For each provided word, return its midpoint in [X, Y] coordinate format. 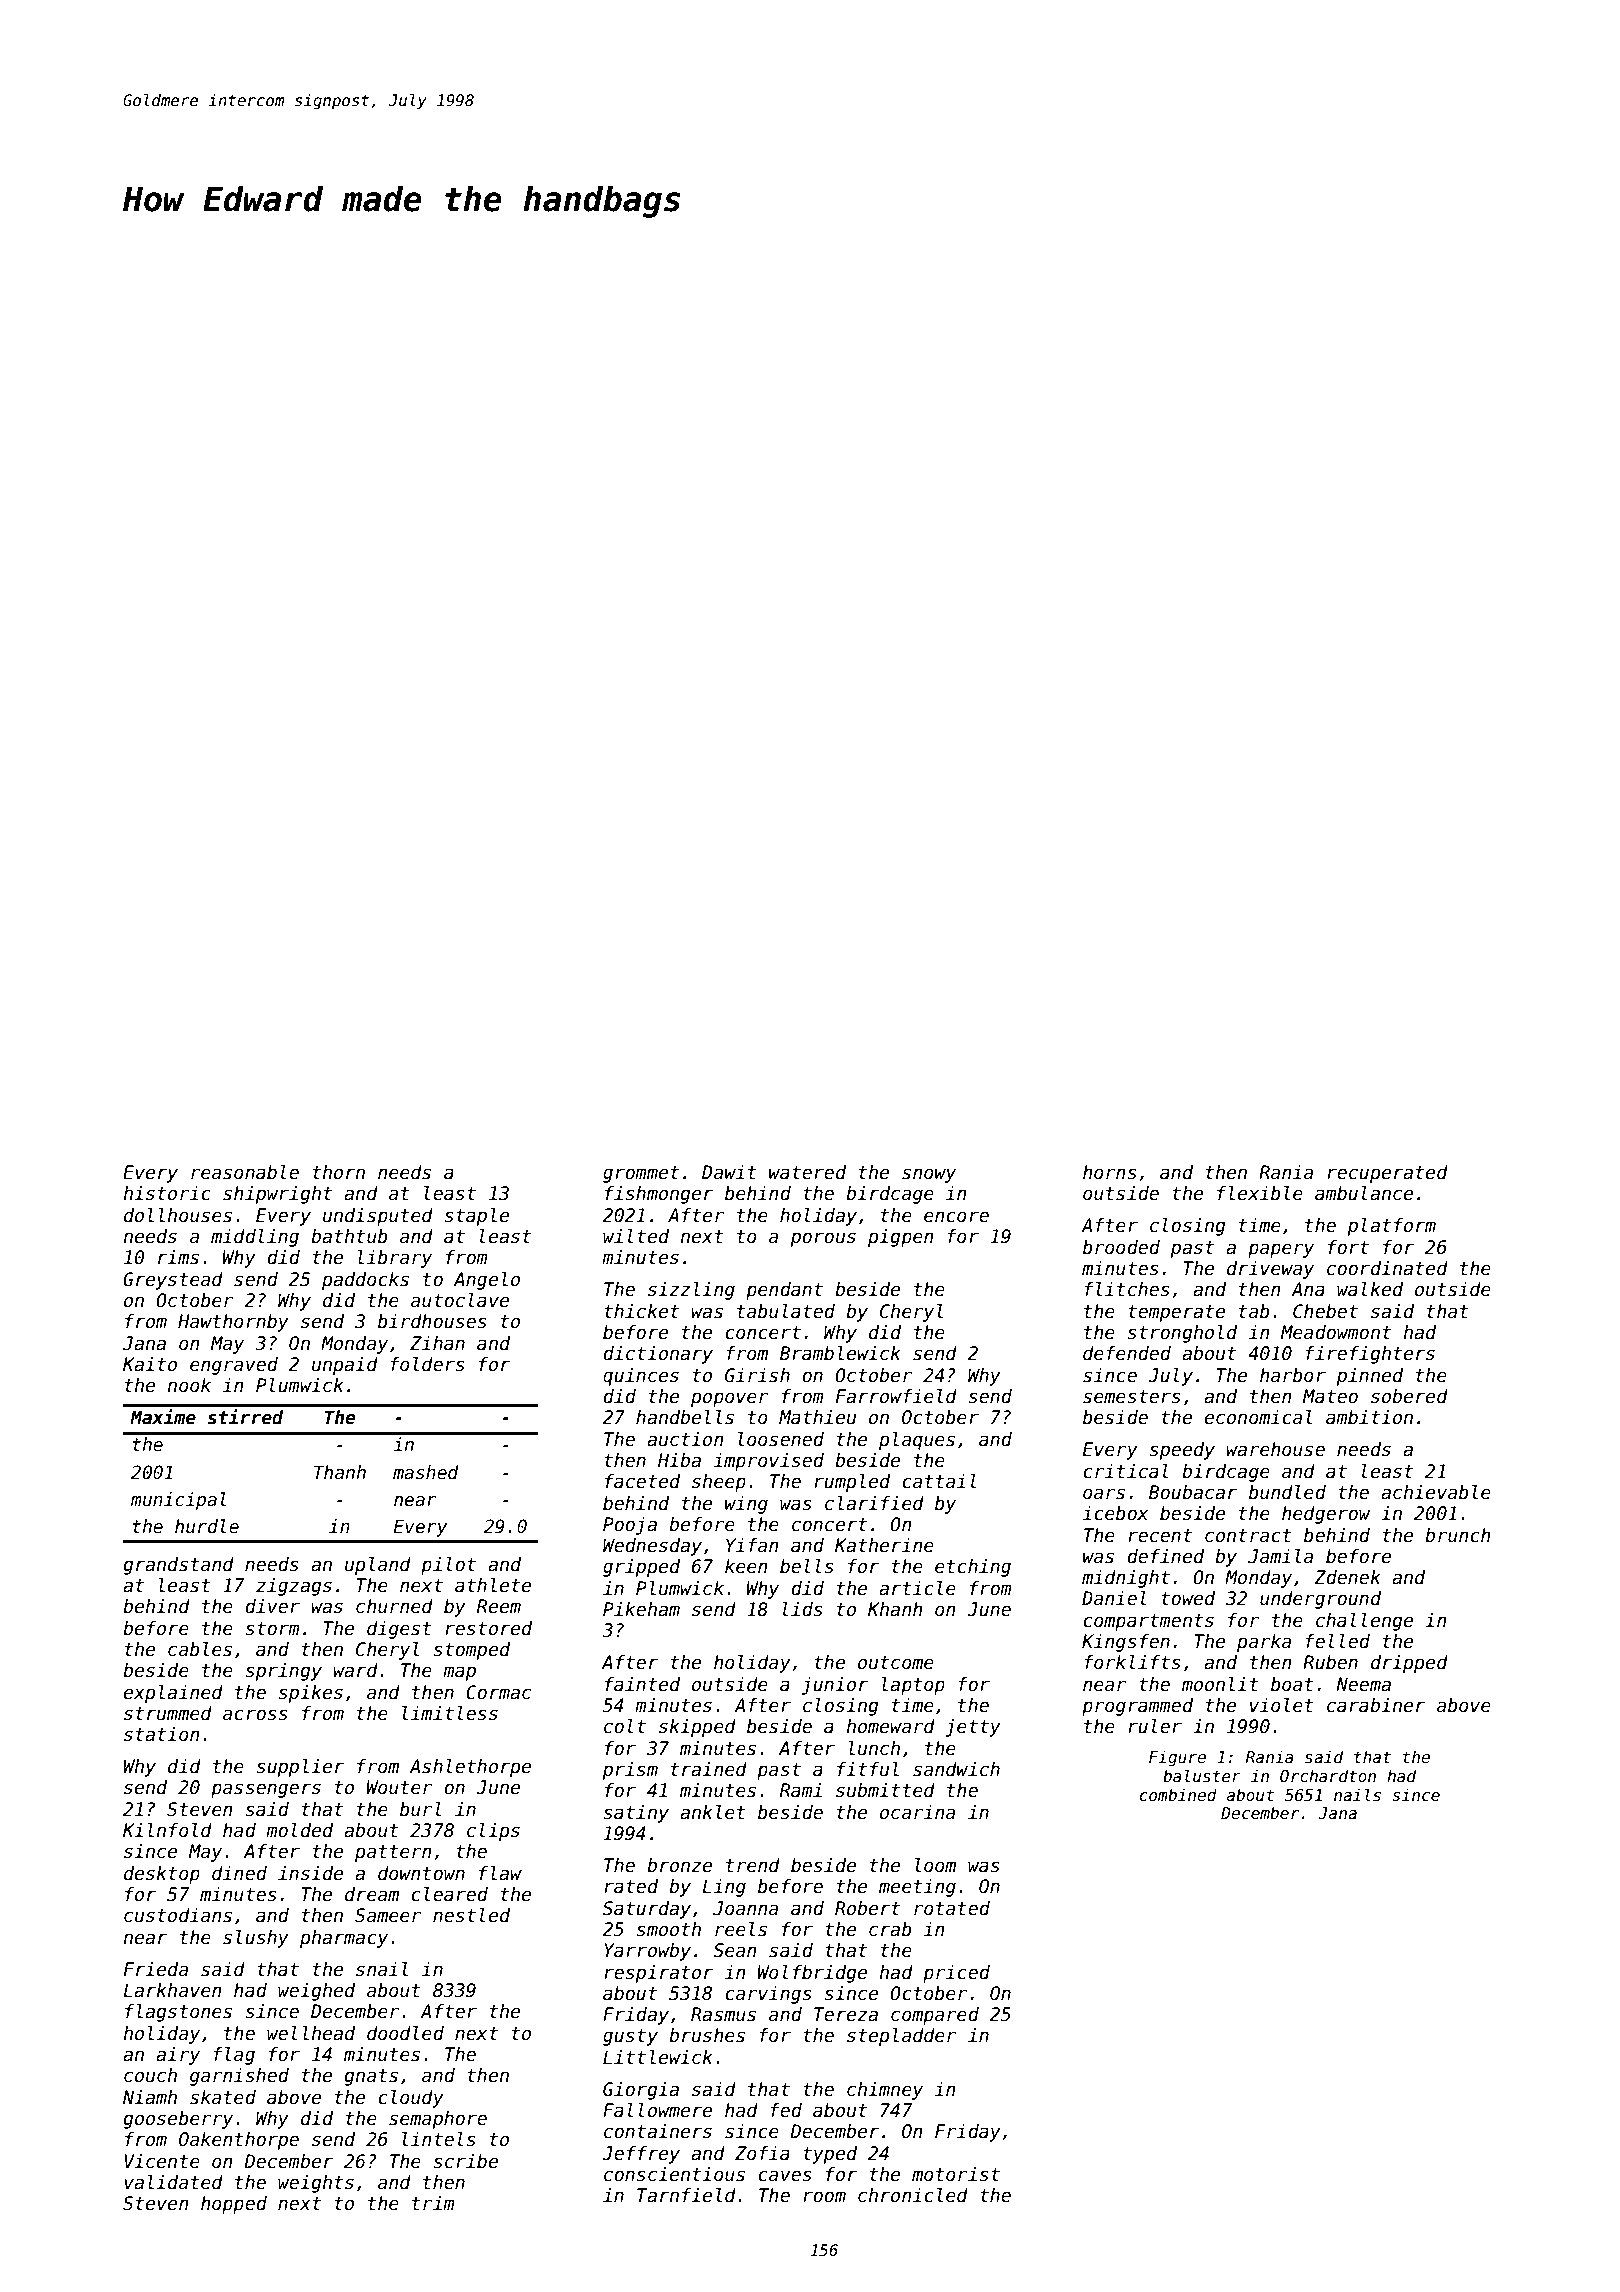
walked [1370, 1289]
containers [658, 2131]
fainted [642, 1684]
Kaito [150, 1364]
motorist [956, 2174]
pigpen [900, 1238]
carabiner [1376, 1705]
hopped [234, 2205]
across [255, 1715]
